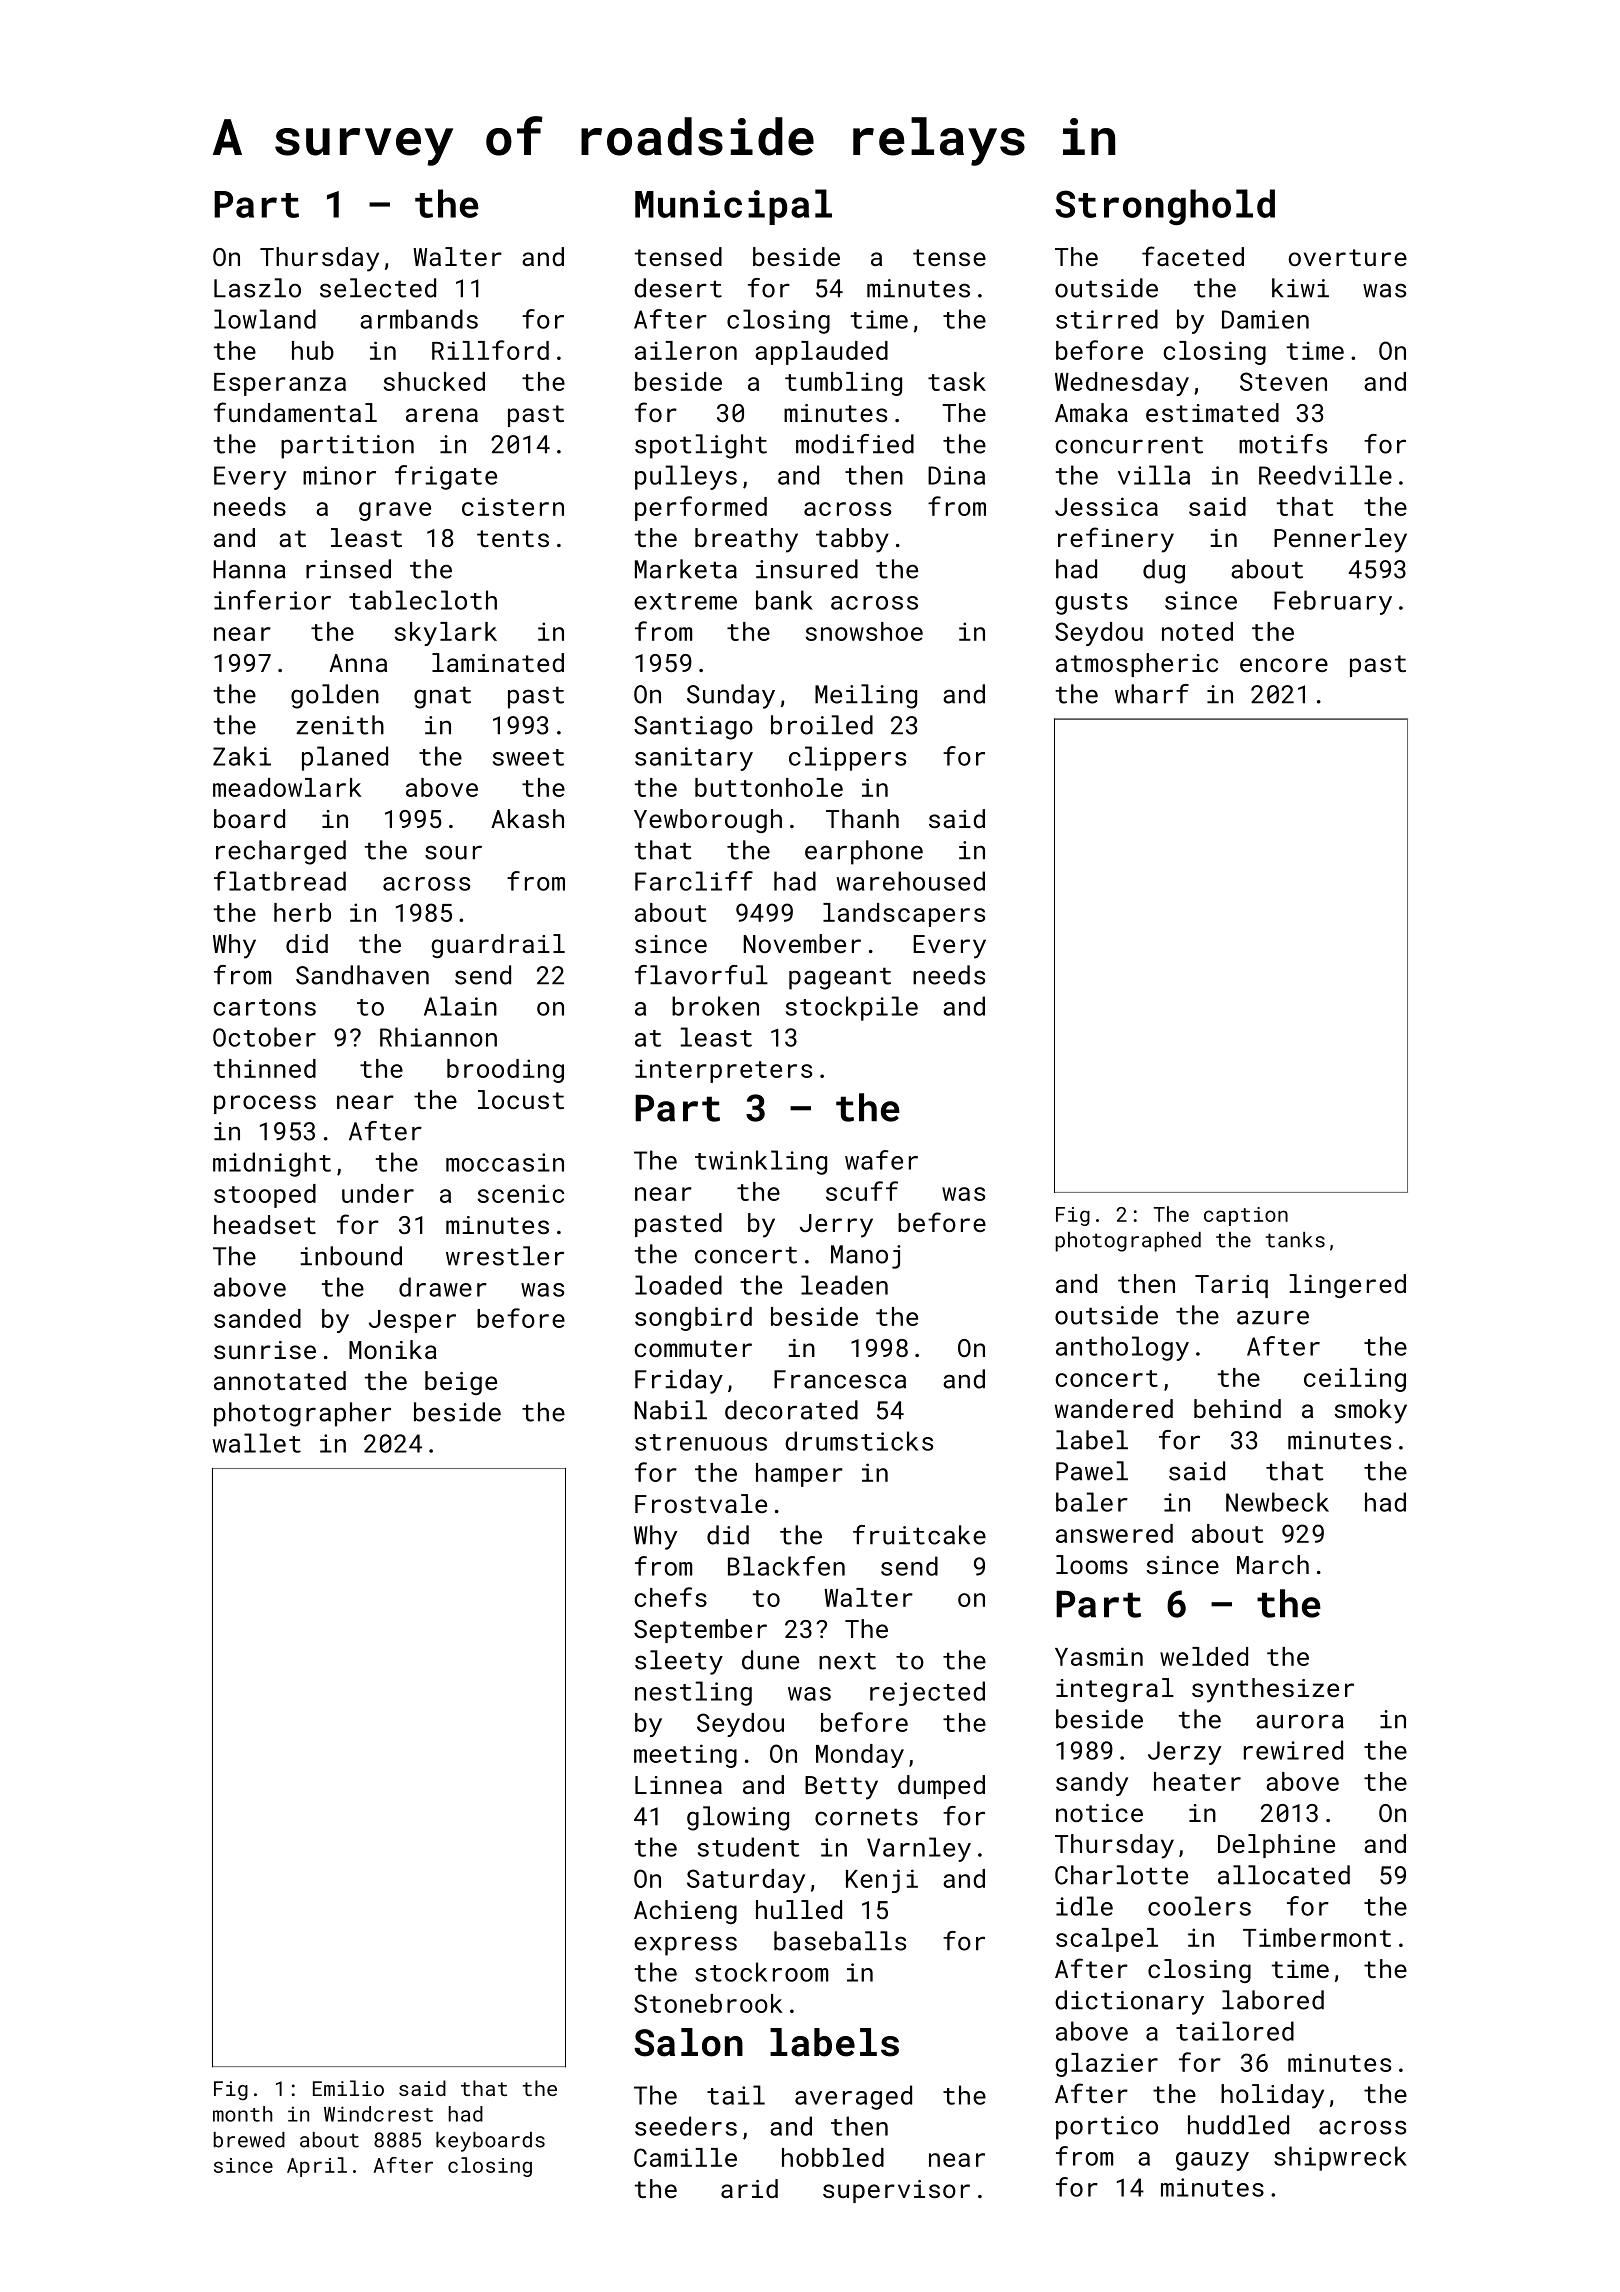  Describe the element at coordinates (910, 881) in the image. I see `warehoused` at that location.
